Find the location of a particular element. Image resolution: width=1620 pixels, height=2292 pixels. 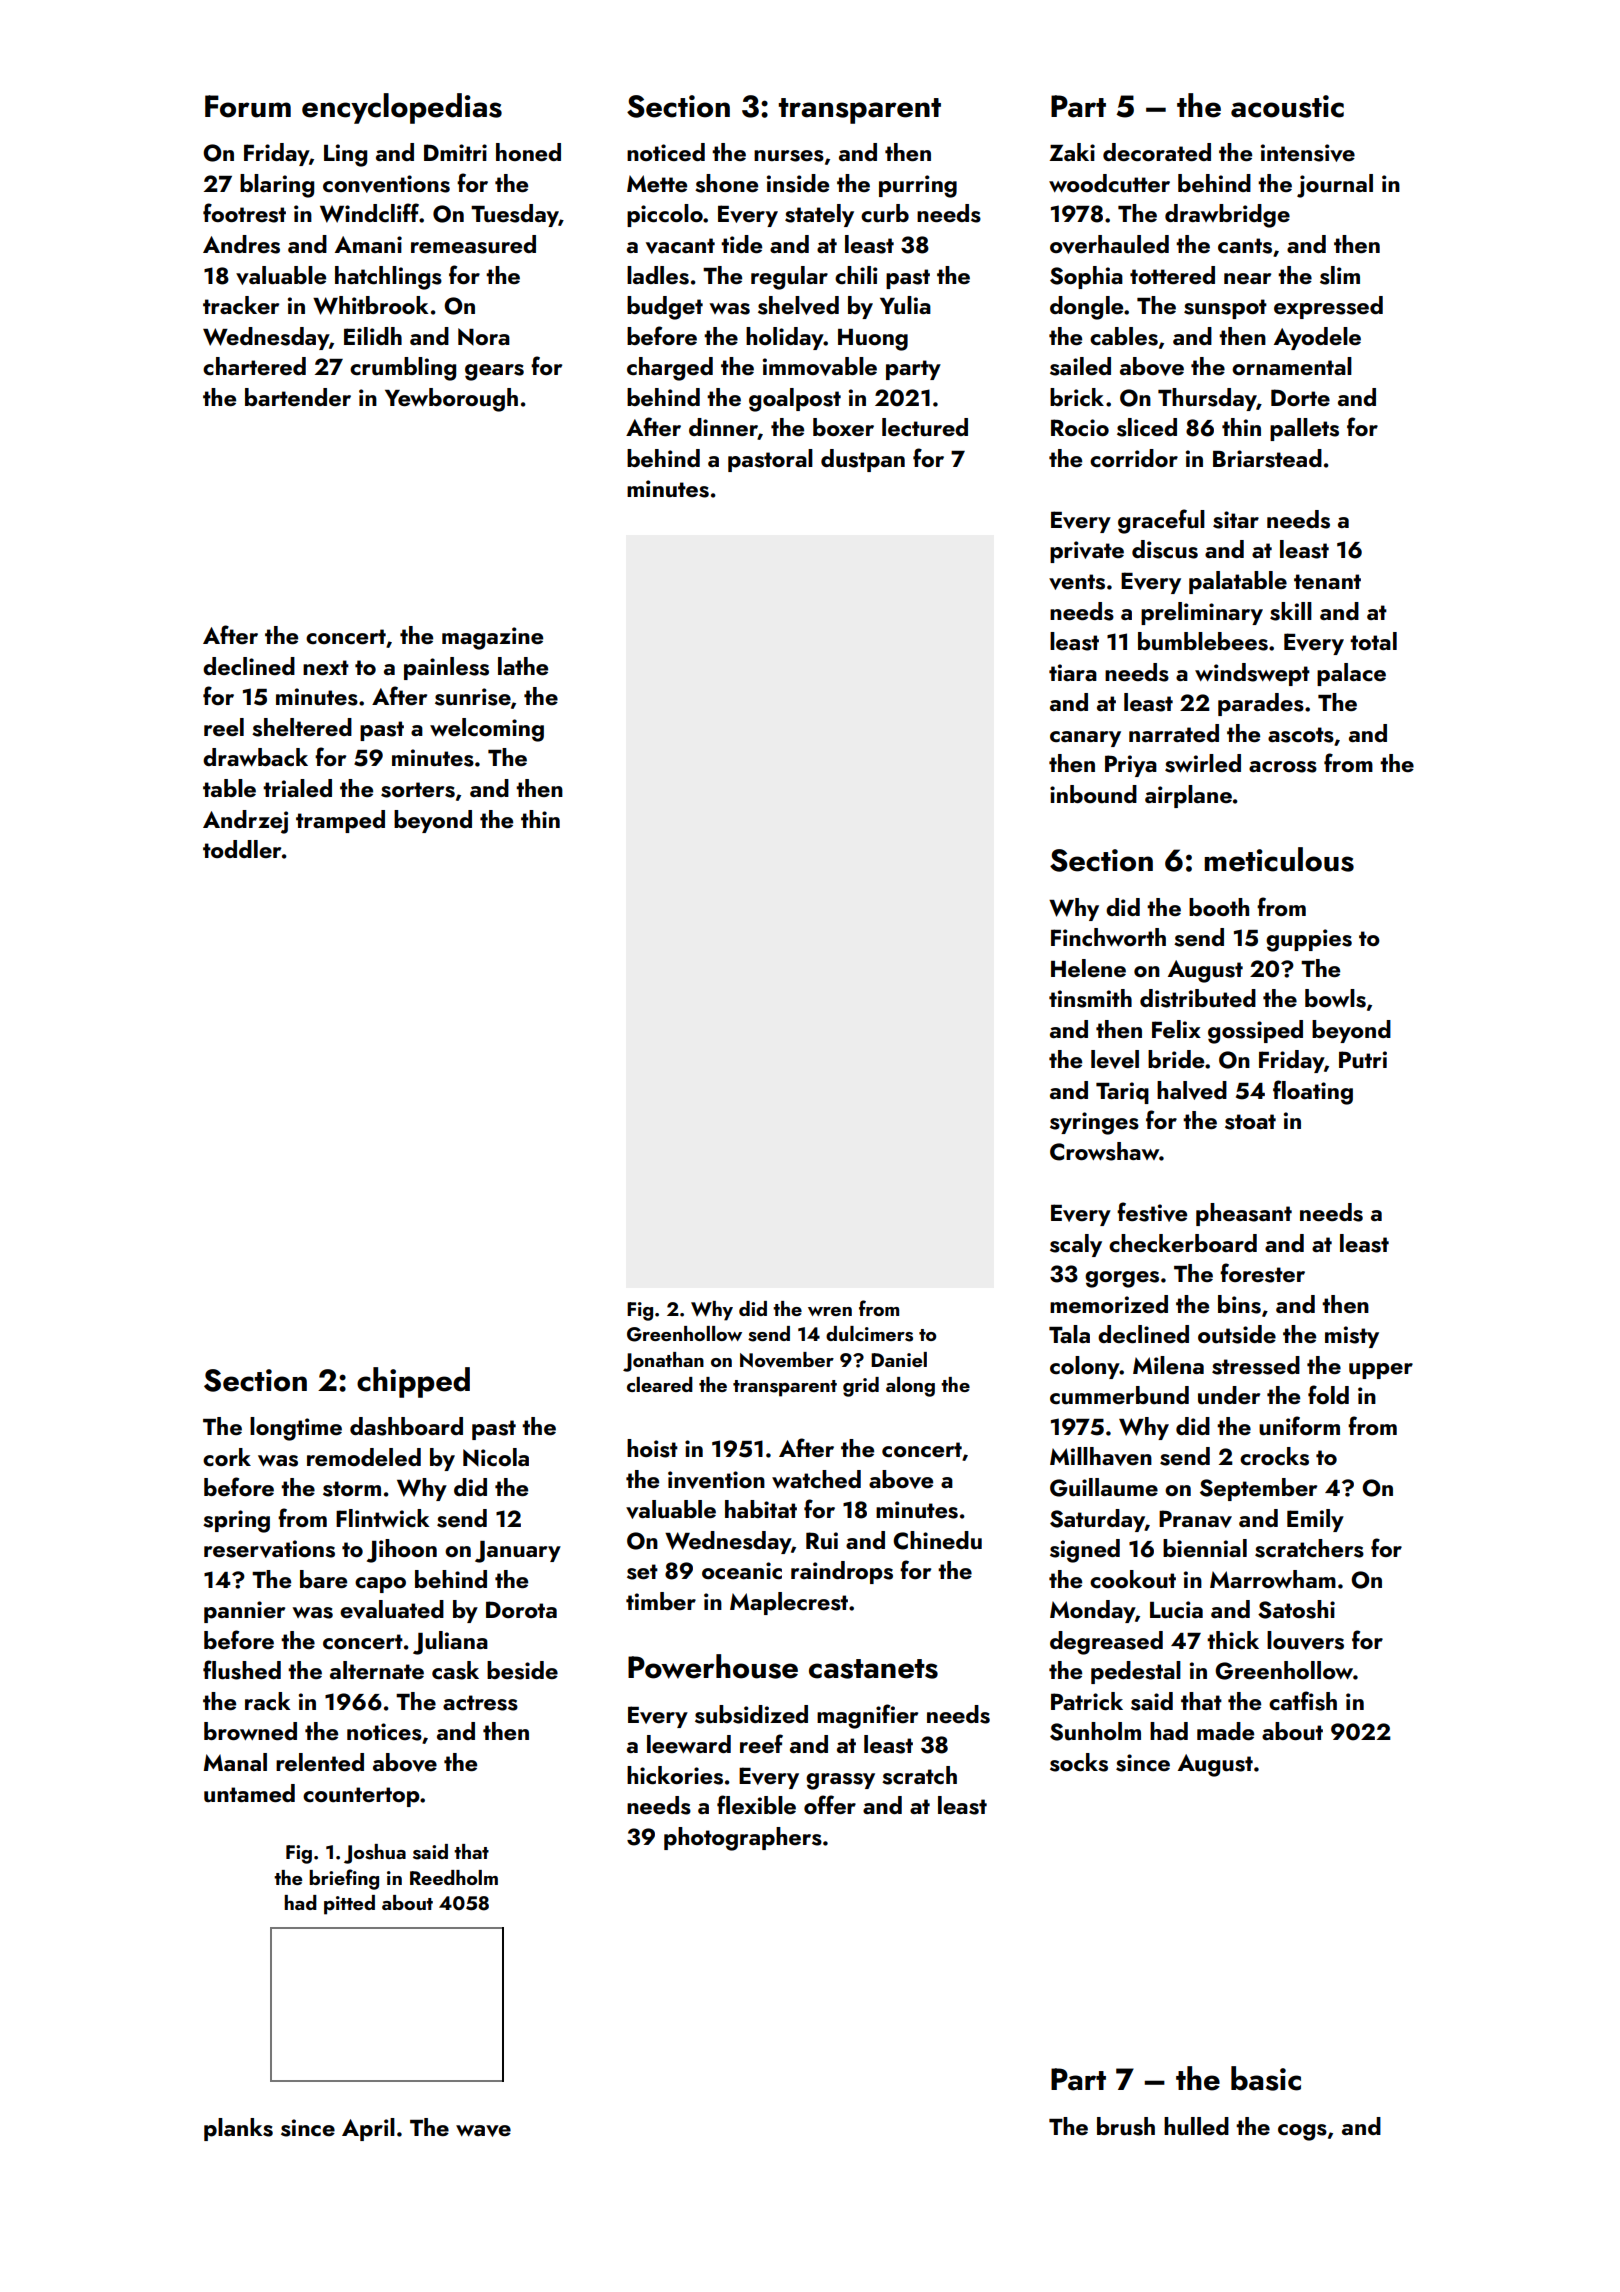

toddler is located at coordinates (242, 849).
